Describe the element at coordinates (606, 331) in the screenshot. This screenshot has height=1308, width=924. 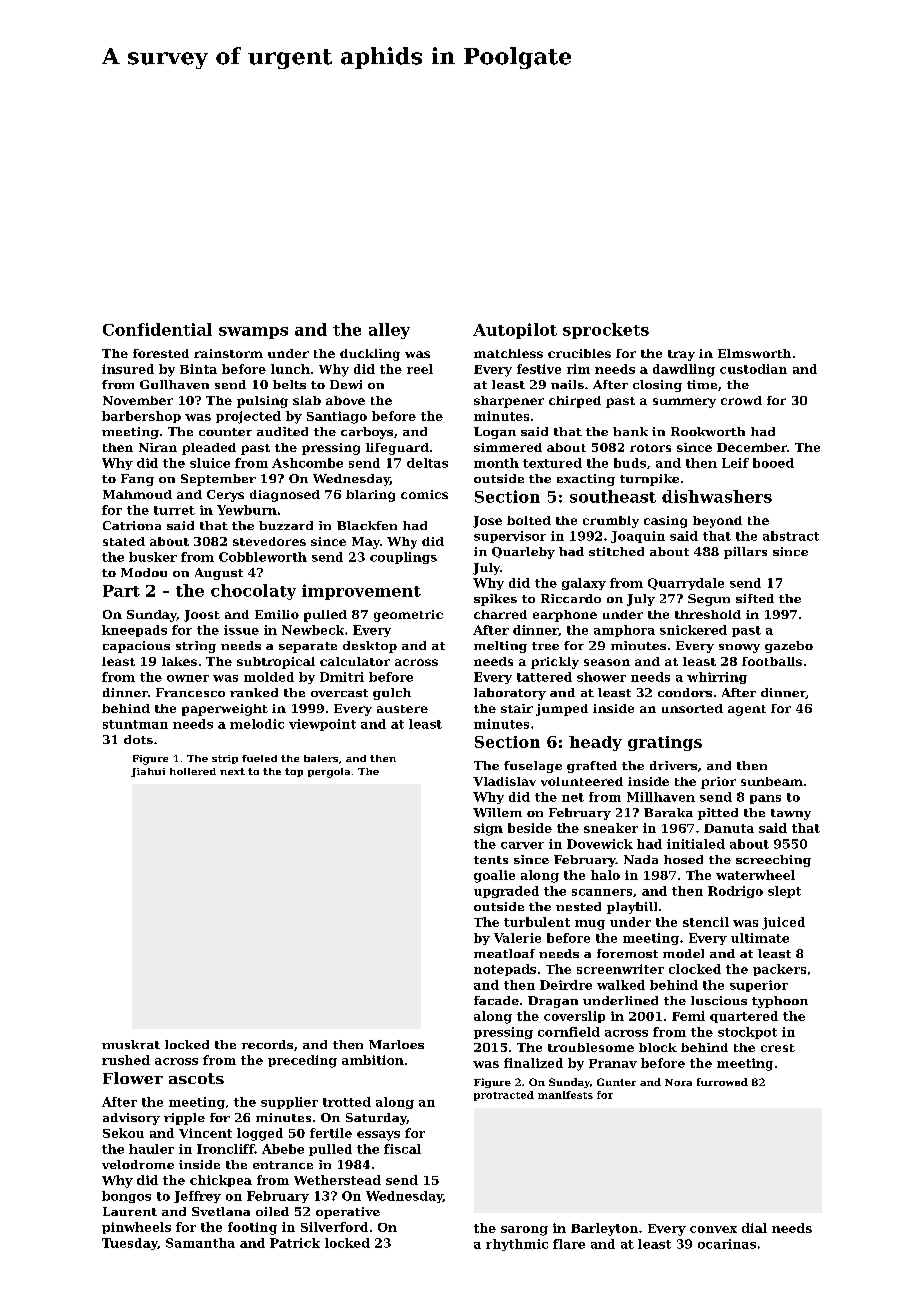
I see `sprockets` at that location.
